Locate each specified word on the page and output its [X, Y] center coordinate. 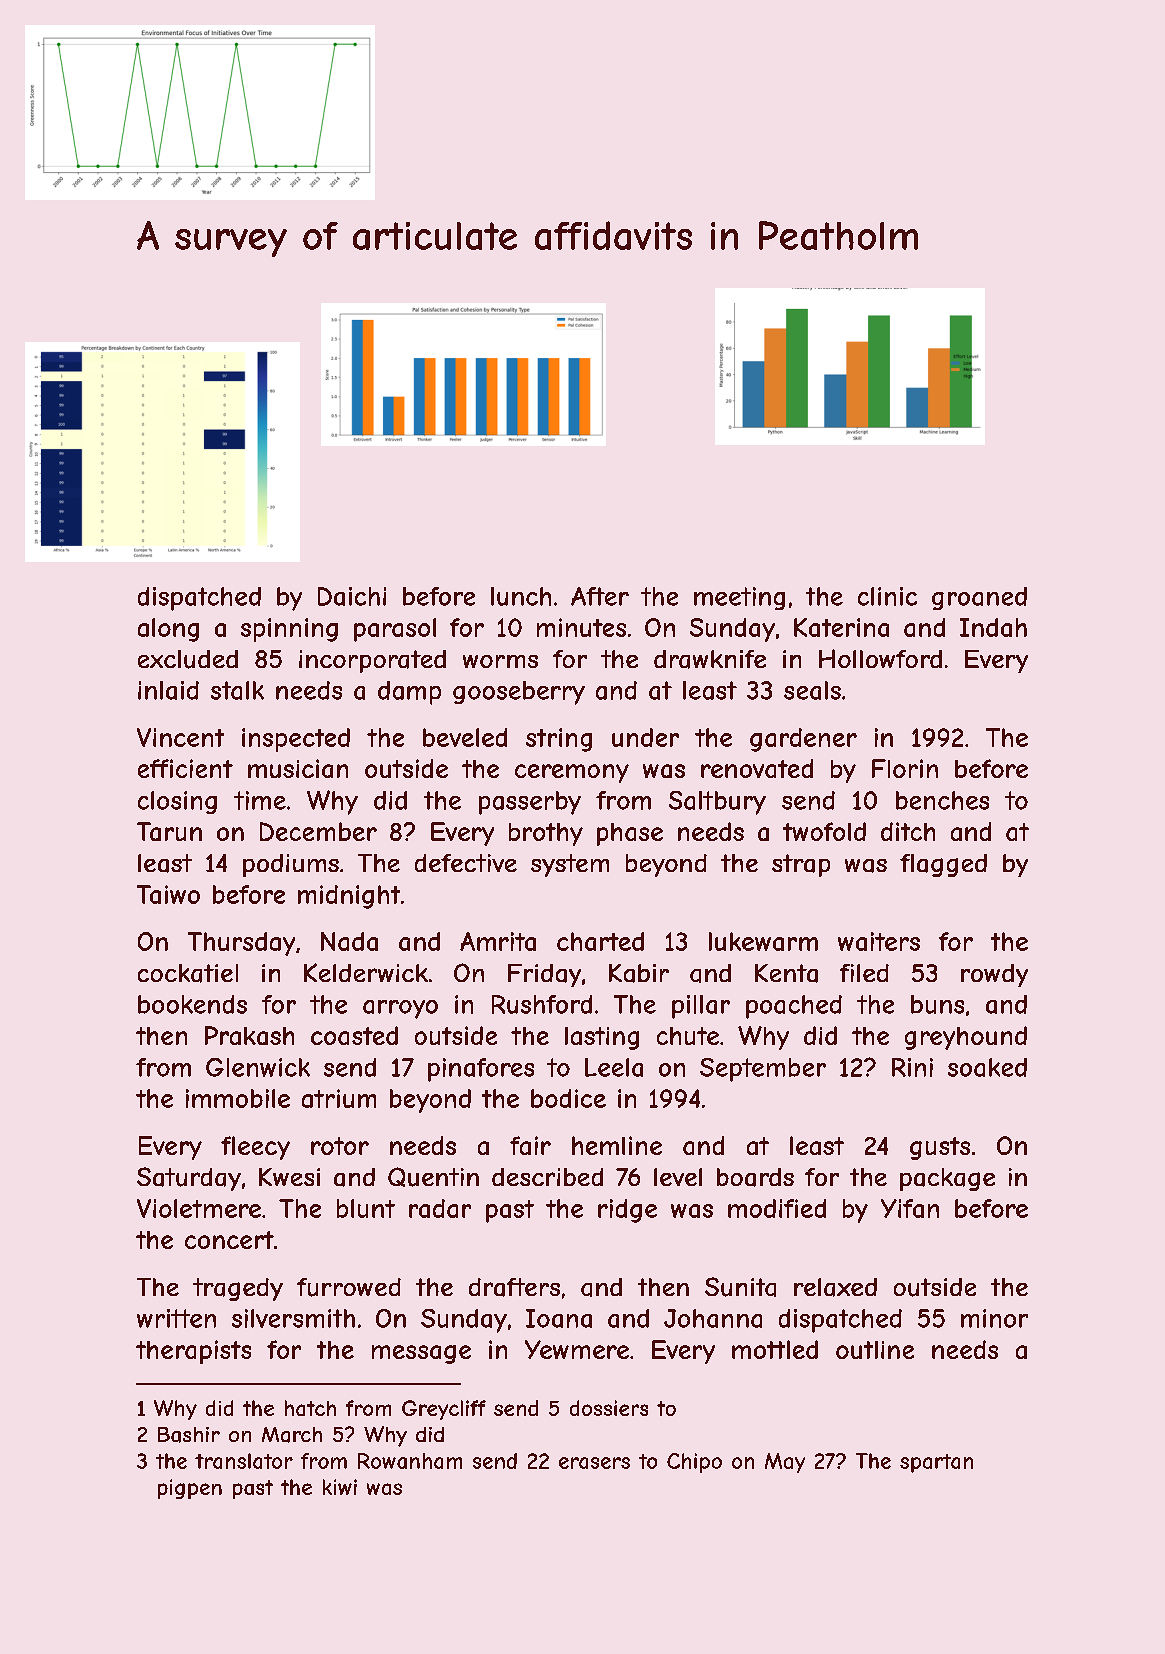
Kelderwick [366, 972]
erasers [594, 1463]
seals [812, 690]
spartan [936, 1463]
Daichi [352, 596]
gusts [940, 1148]
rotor [340, 1146]
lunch [521, 596]
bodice [568, 1098]
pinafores [481, 1070]
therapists [193, 1352]
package [947, 1179]
